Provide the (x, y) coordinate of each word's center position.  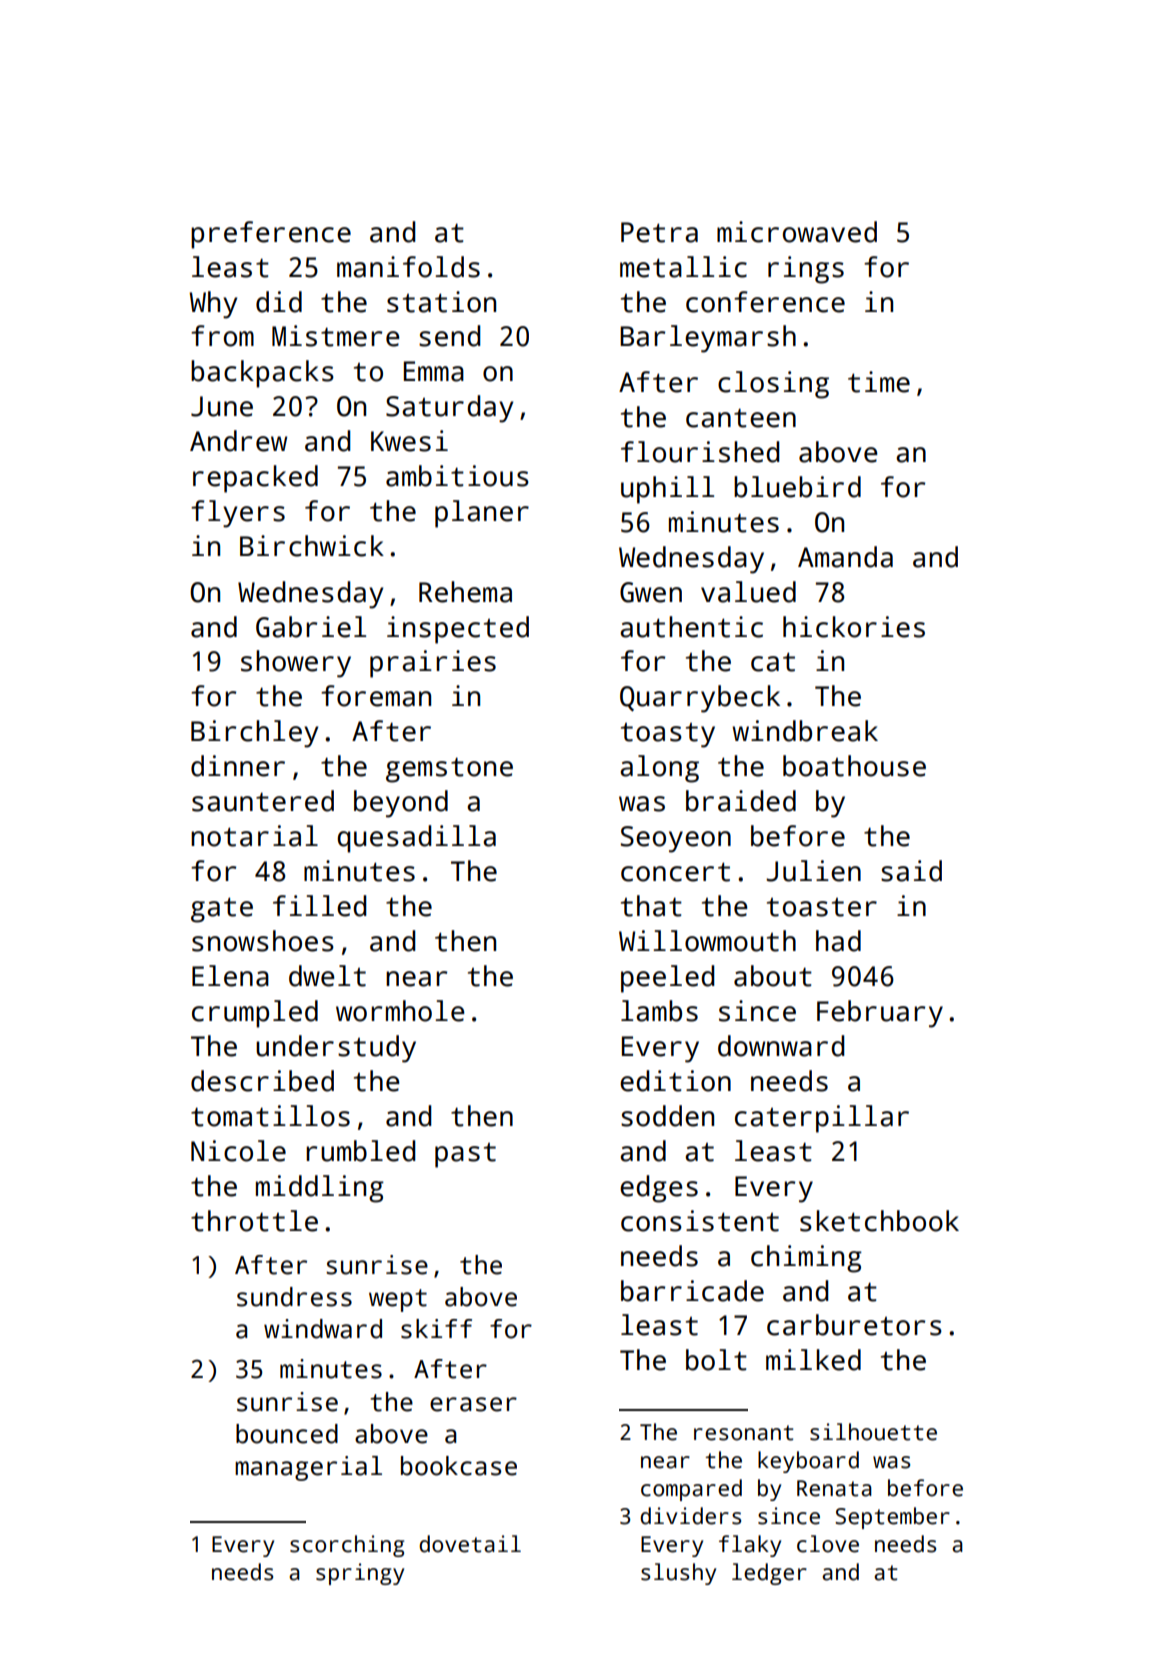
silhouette (873, 1432)
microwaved (797, 232)
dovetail (470, 1544)
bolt (716, 1360)
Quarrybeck (700, 699)
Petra (659, 232)
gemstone (449, 770)
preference (271, 235)
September (892, 1518)
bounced (287, 1434)
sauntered (263, 801)
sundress (294, 1297)
